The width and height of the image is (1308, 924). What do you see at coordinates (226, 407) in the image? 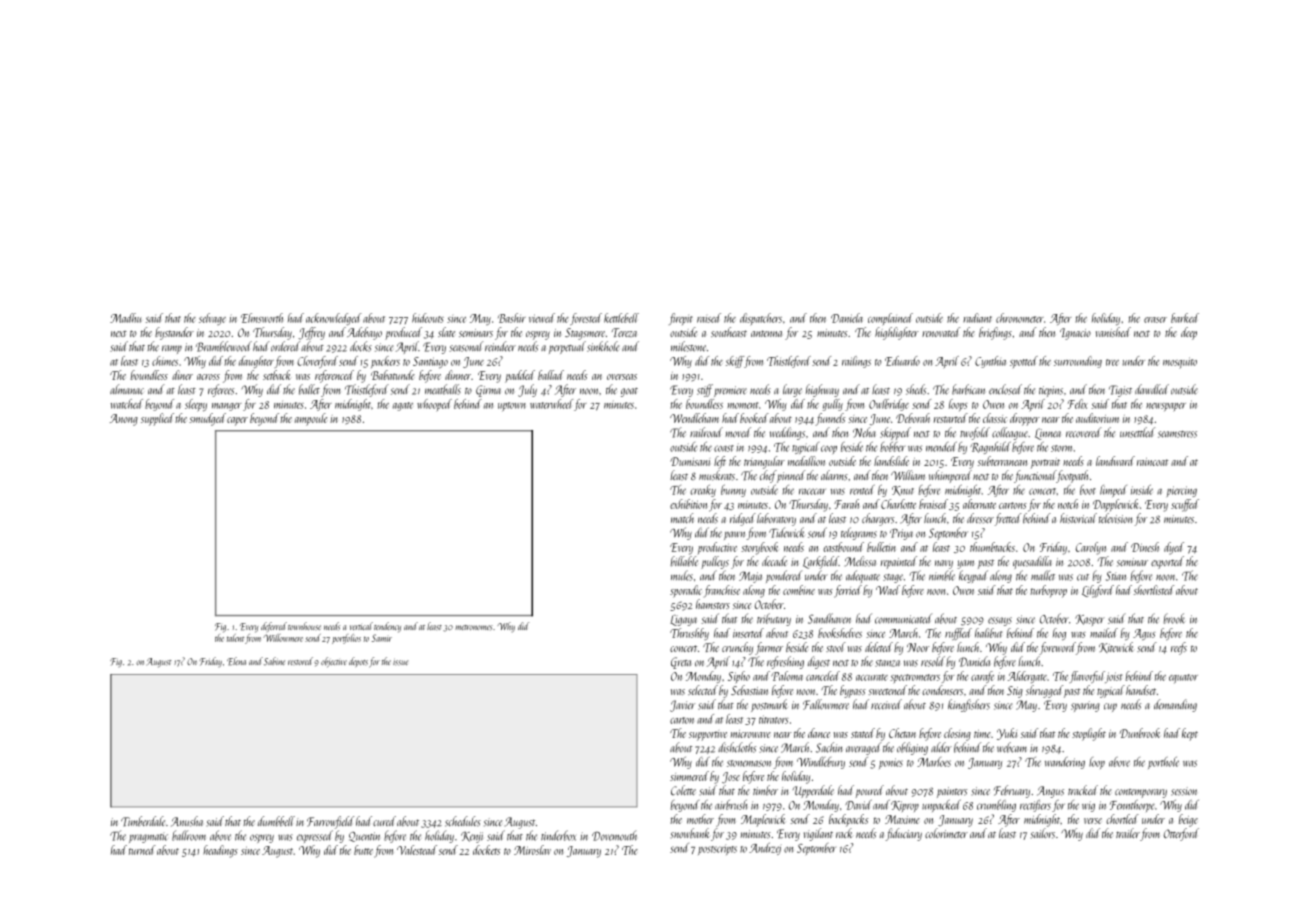
I see `manger` at bounding box center [226, 407].
